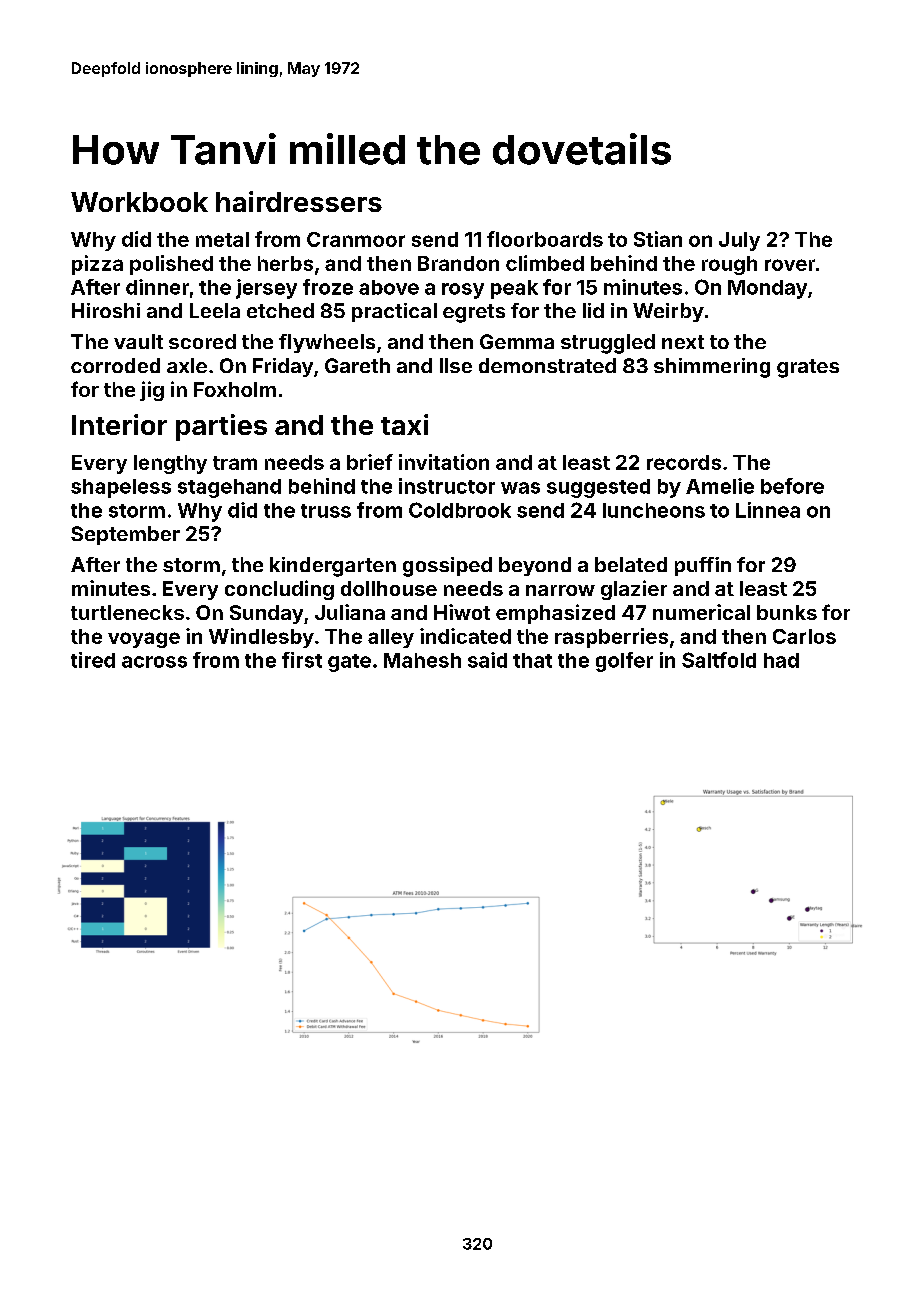 The width and height of the screenshot is (924, 1311). I want to click on first, so click(302, 660).
